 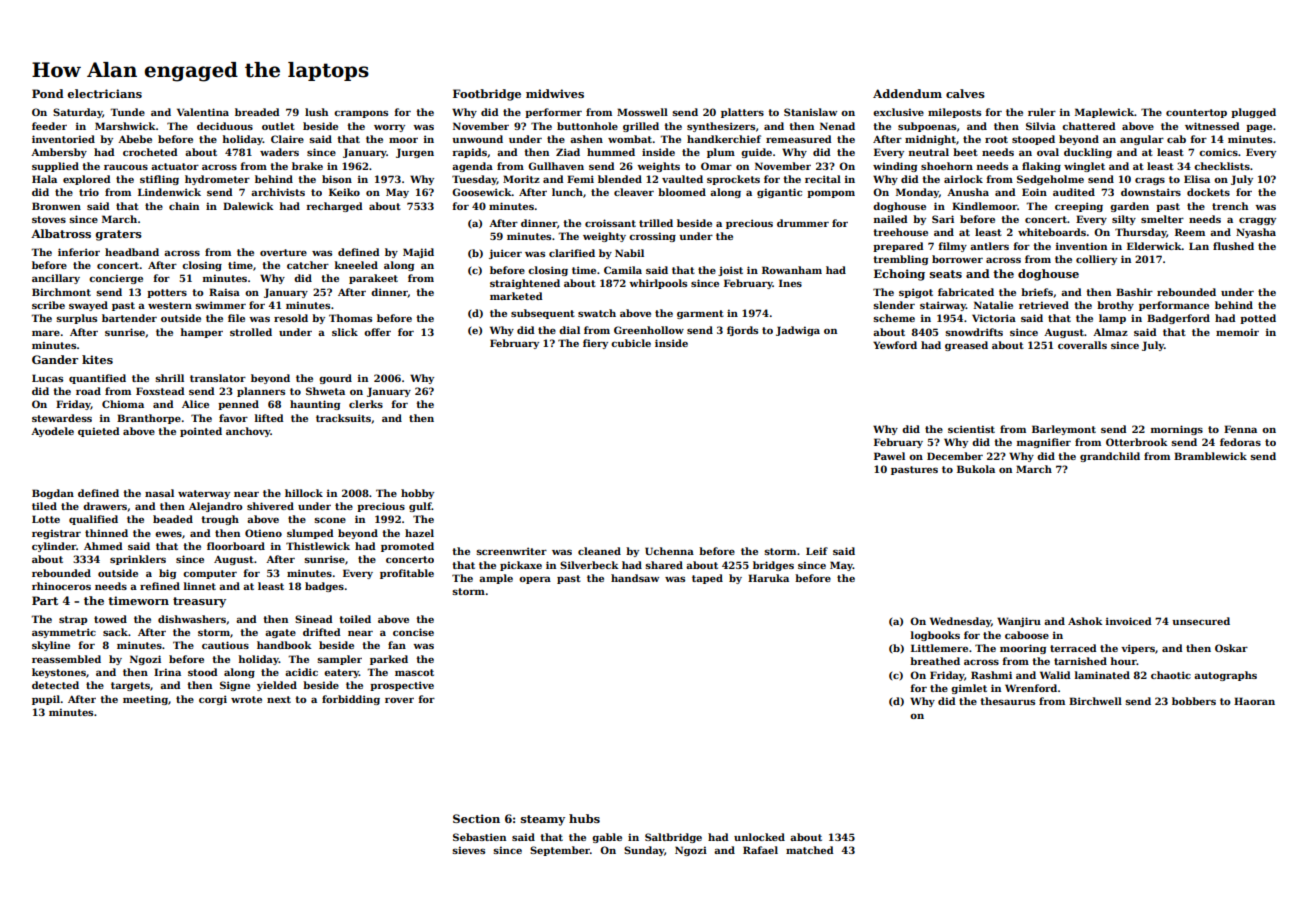 What do you see at coordinates (417, 494) in the screenshot?
I see `hobby` at bounding box center [417, 494].
